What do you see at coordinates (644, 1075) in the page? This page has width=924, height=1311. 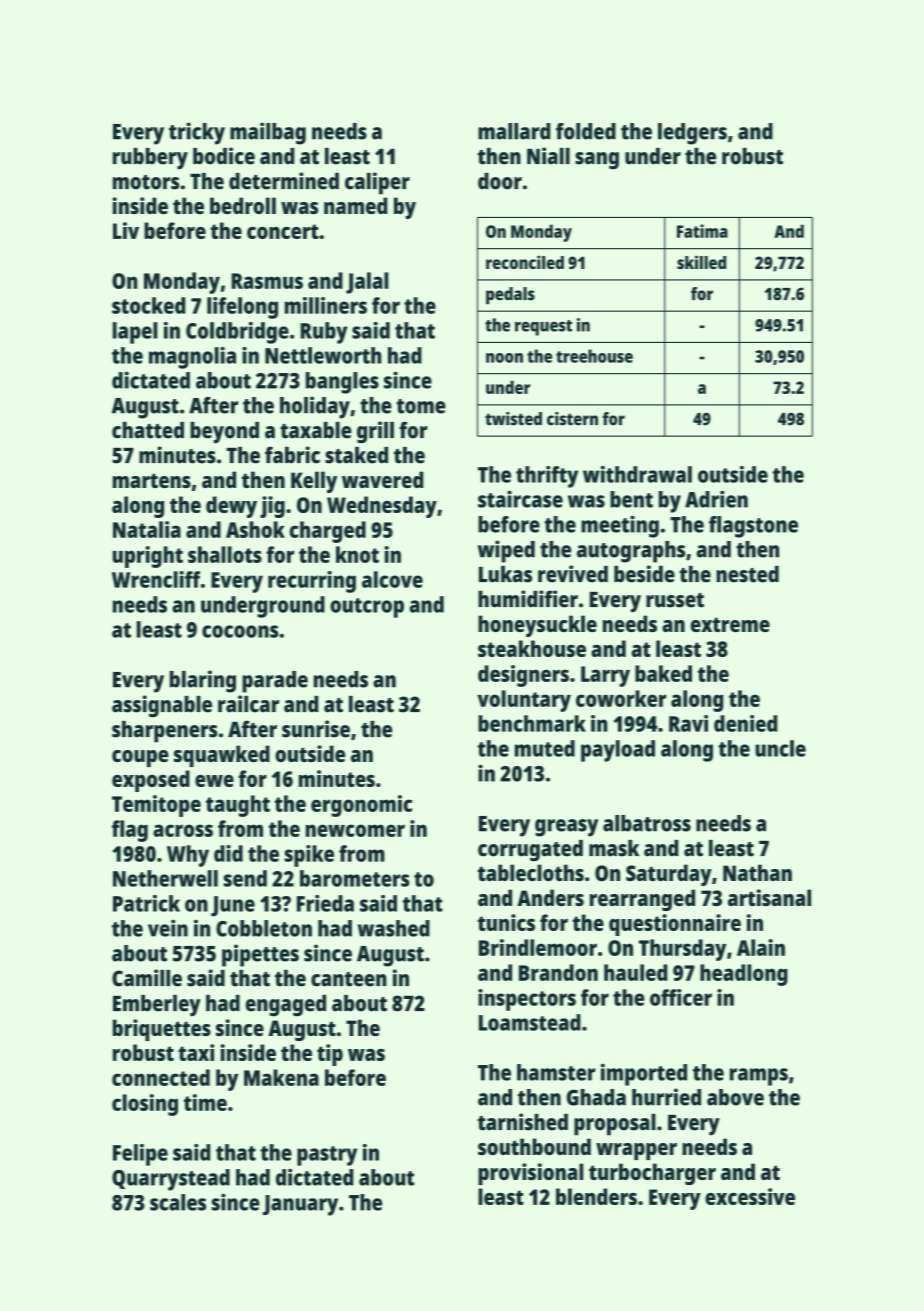 I see `imported` at bounding box center [644, 1075].
